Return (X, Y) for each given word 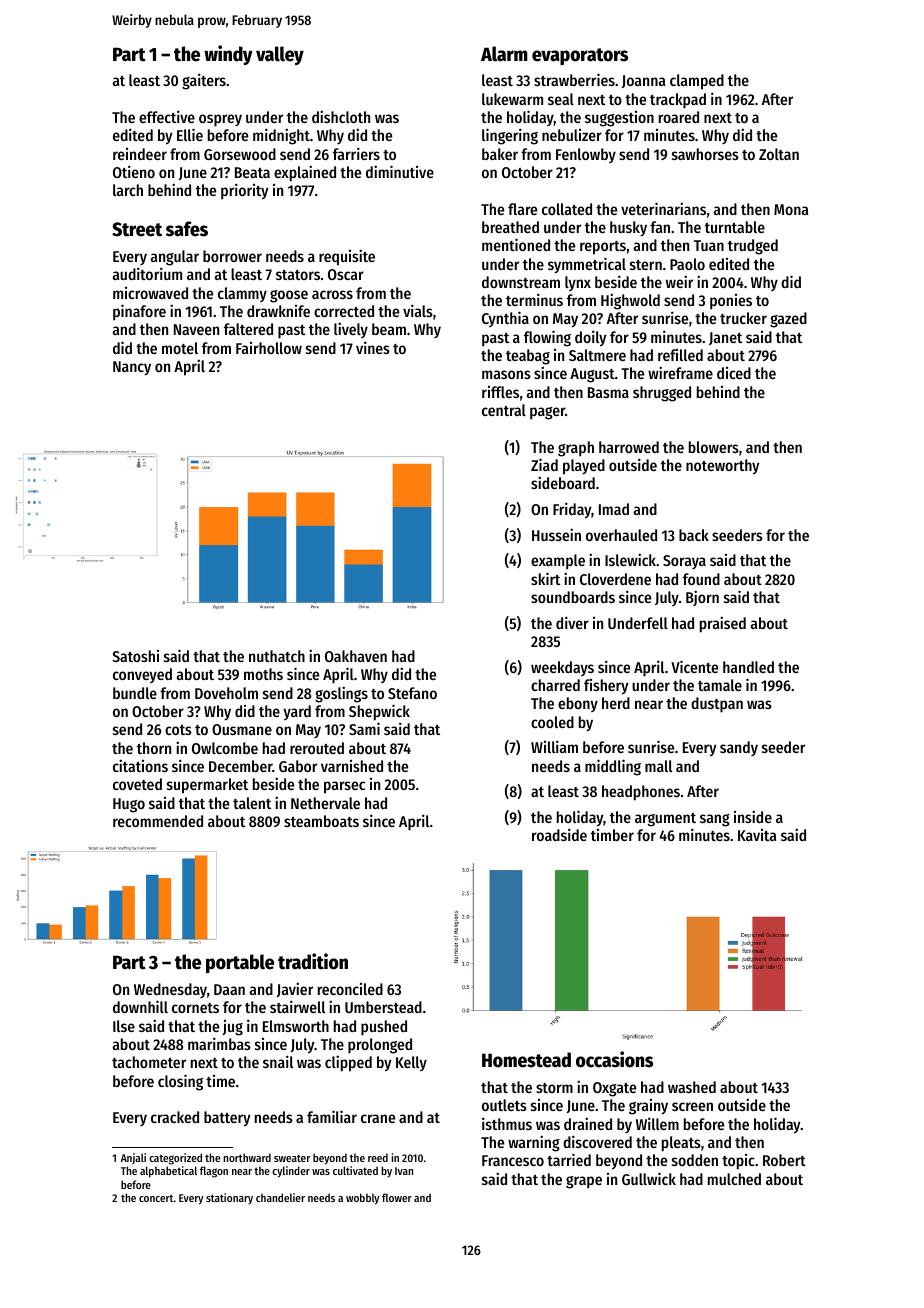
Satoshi (135, 656)
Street (137, 229)
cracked (175, 1117)
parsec (344, 787)
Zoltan (779, 154)
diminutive (400, 171)
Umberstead (383, 1007)
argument (665, 820)
